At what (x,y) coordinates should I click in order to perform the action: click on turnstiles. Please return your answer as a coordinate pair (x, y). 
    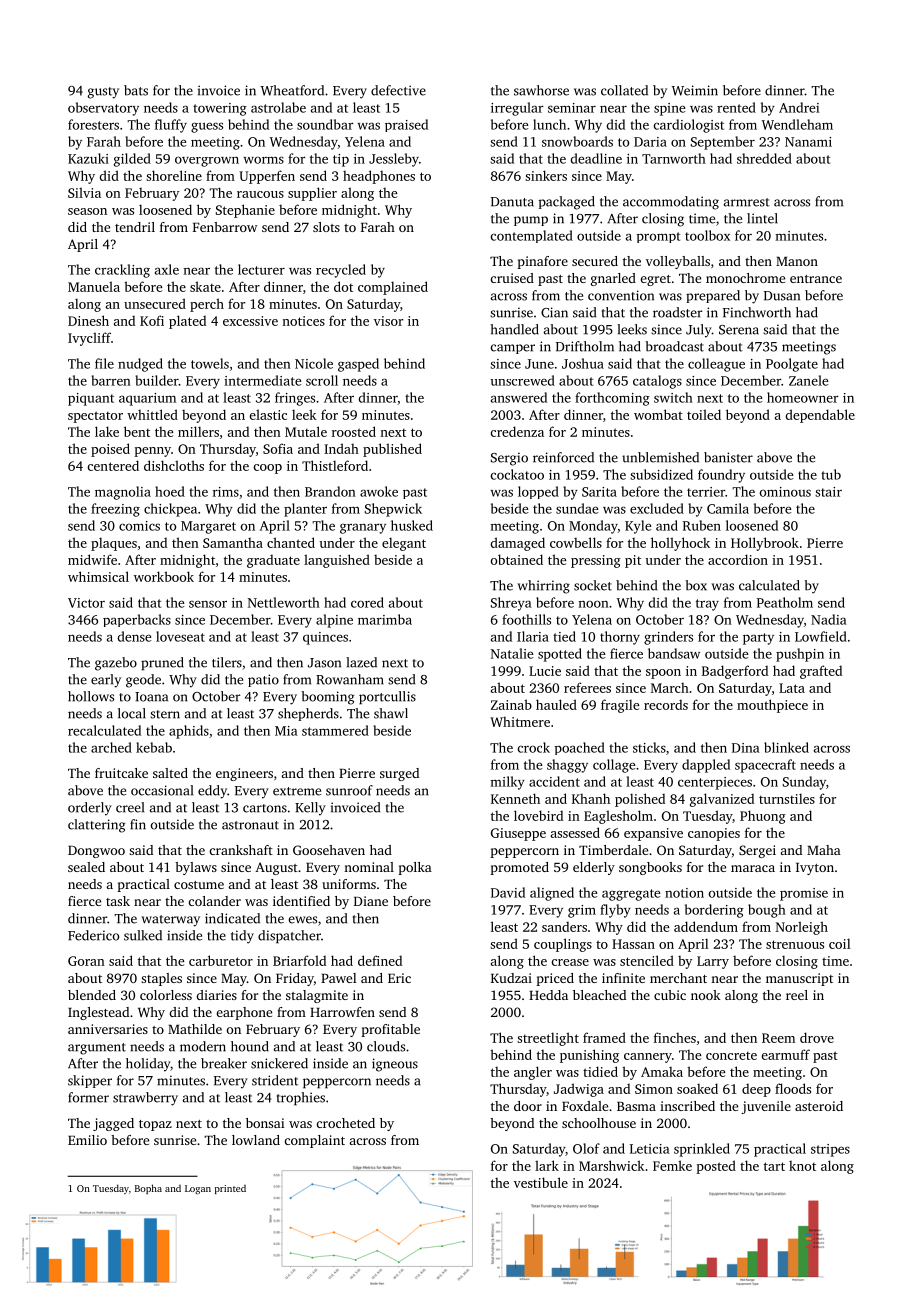
    Looking at the image, I should click on (787, 798).
